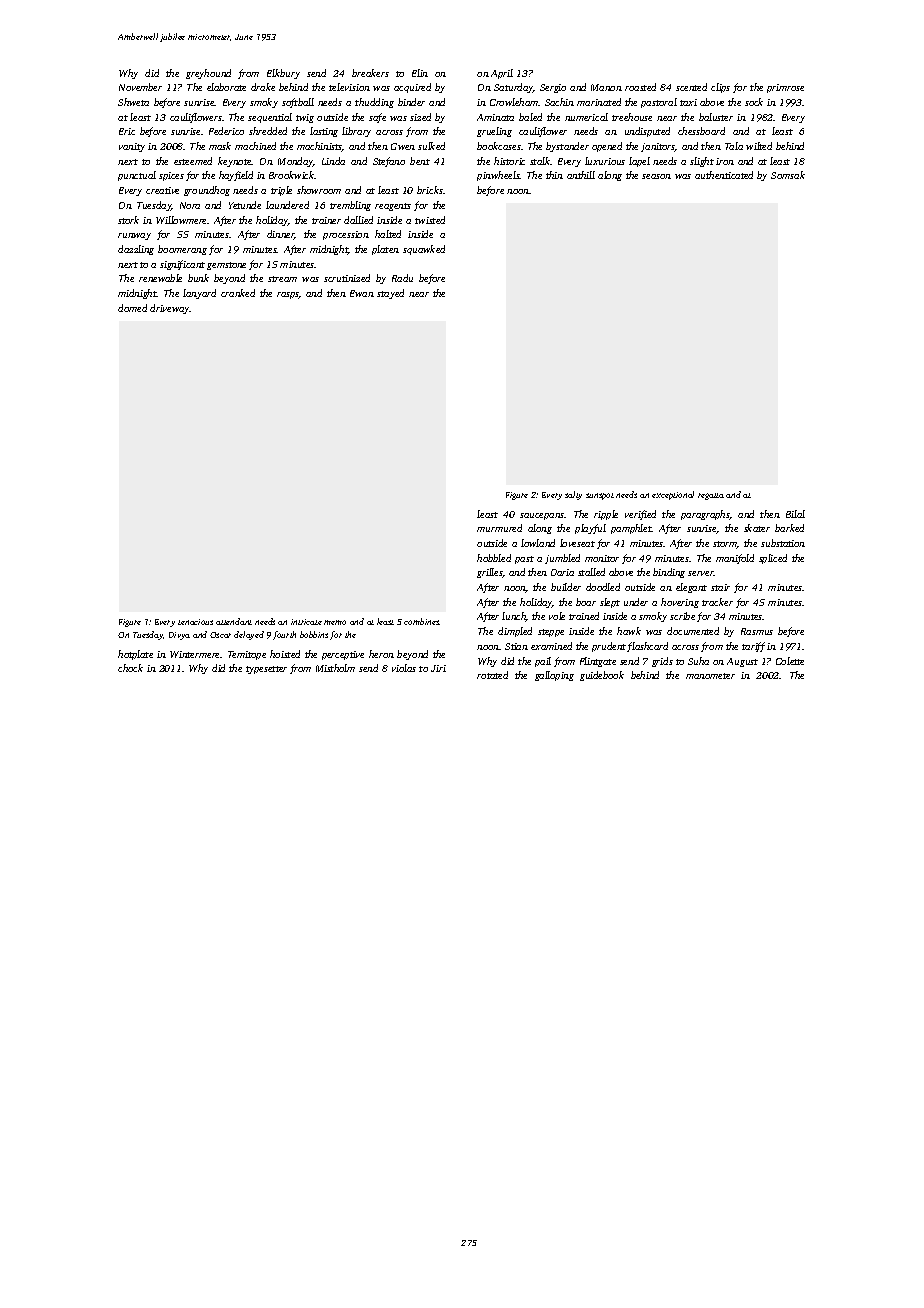 This document has width=924, height=1308. What do you see at coordinates (195, 622) in the document?
I see `tenacious` at bounding box center [195, 622].
